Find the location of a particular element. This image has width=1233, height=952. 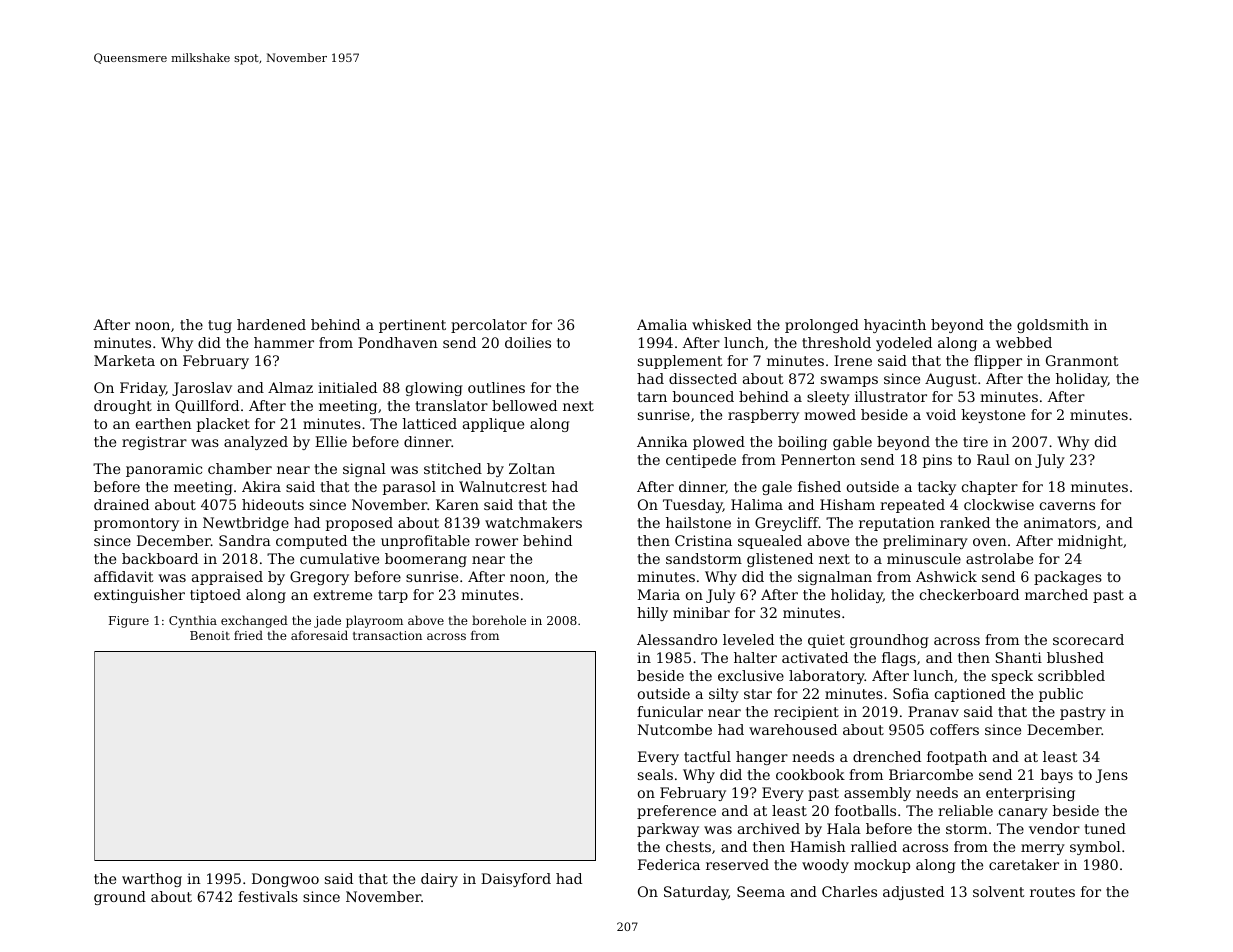

festivals is located at coordinates (268, 896).
